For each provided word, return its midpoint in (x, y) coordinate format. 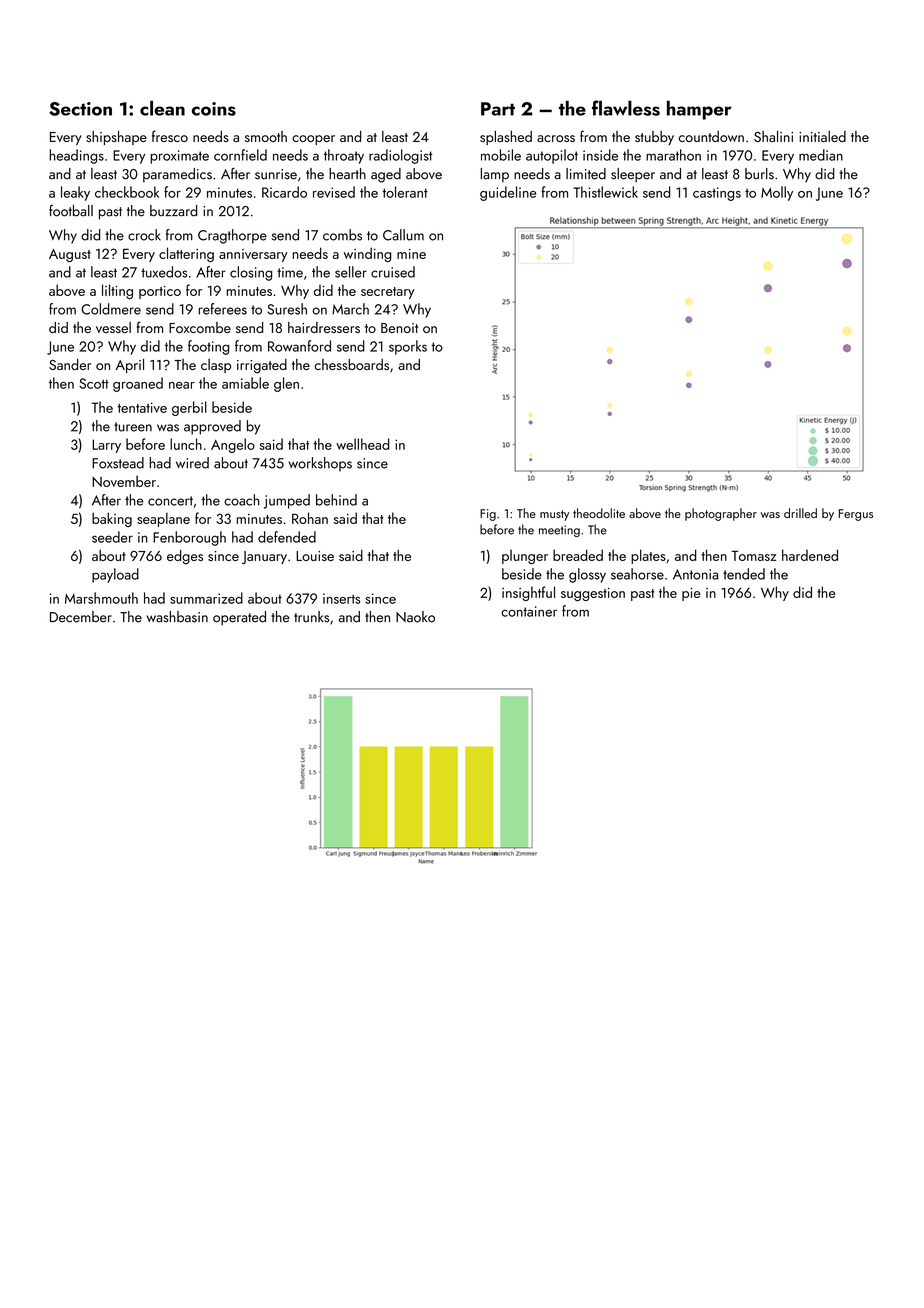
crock (144, 235)
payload (115, 575)
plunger (525, 557)
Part (498, 109)
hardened (810, 555)
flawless (626, 108)
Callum (403, 235)
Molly (777, 193)
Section (80, 109)
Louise (315, 556)
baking (112, 519)
